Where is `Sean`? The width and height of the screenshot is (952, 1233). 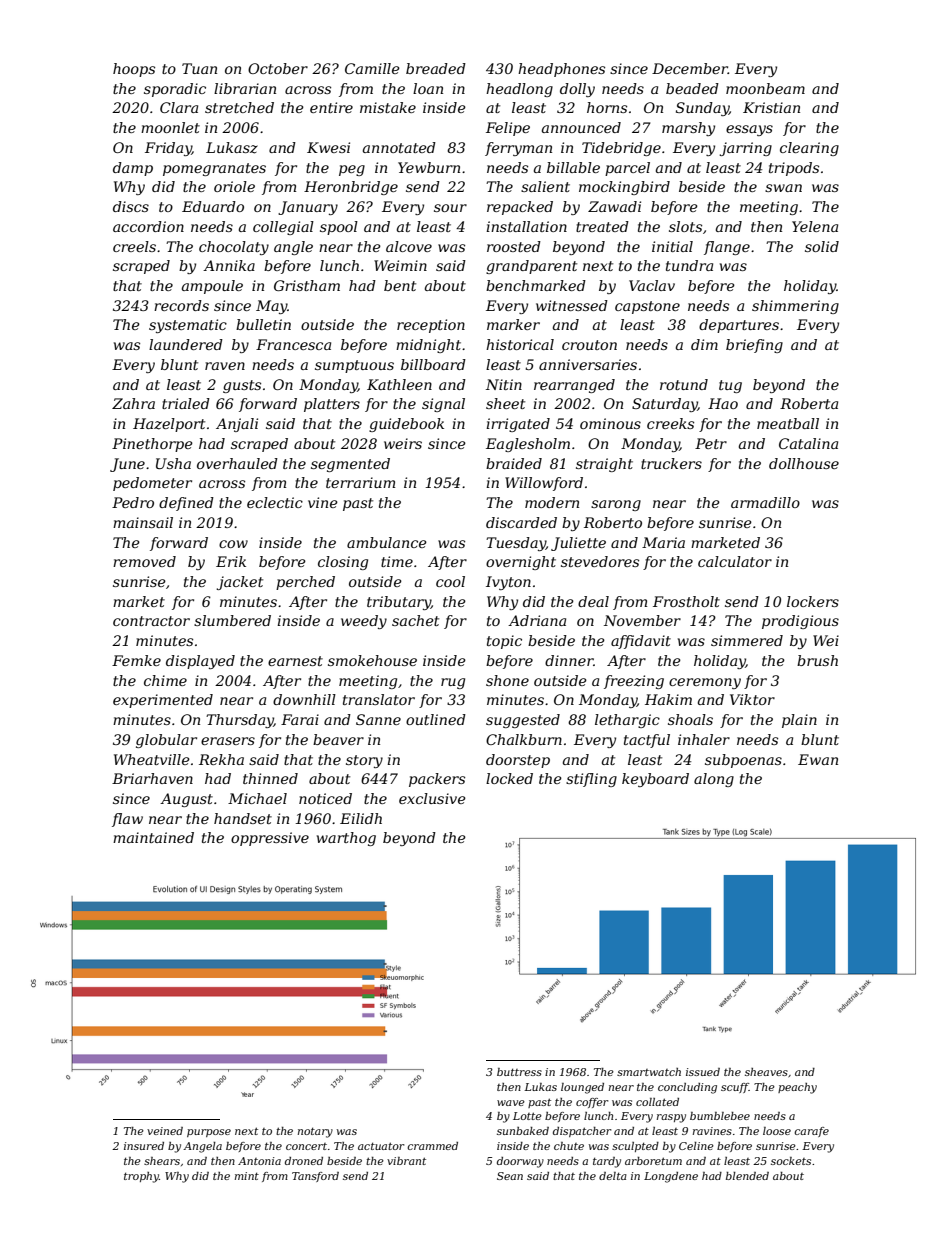 Sean is located at coordinates (510, 1176).
